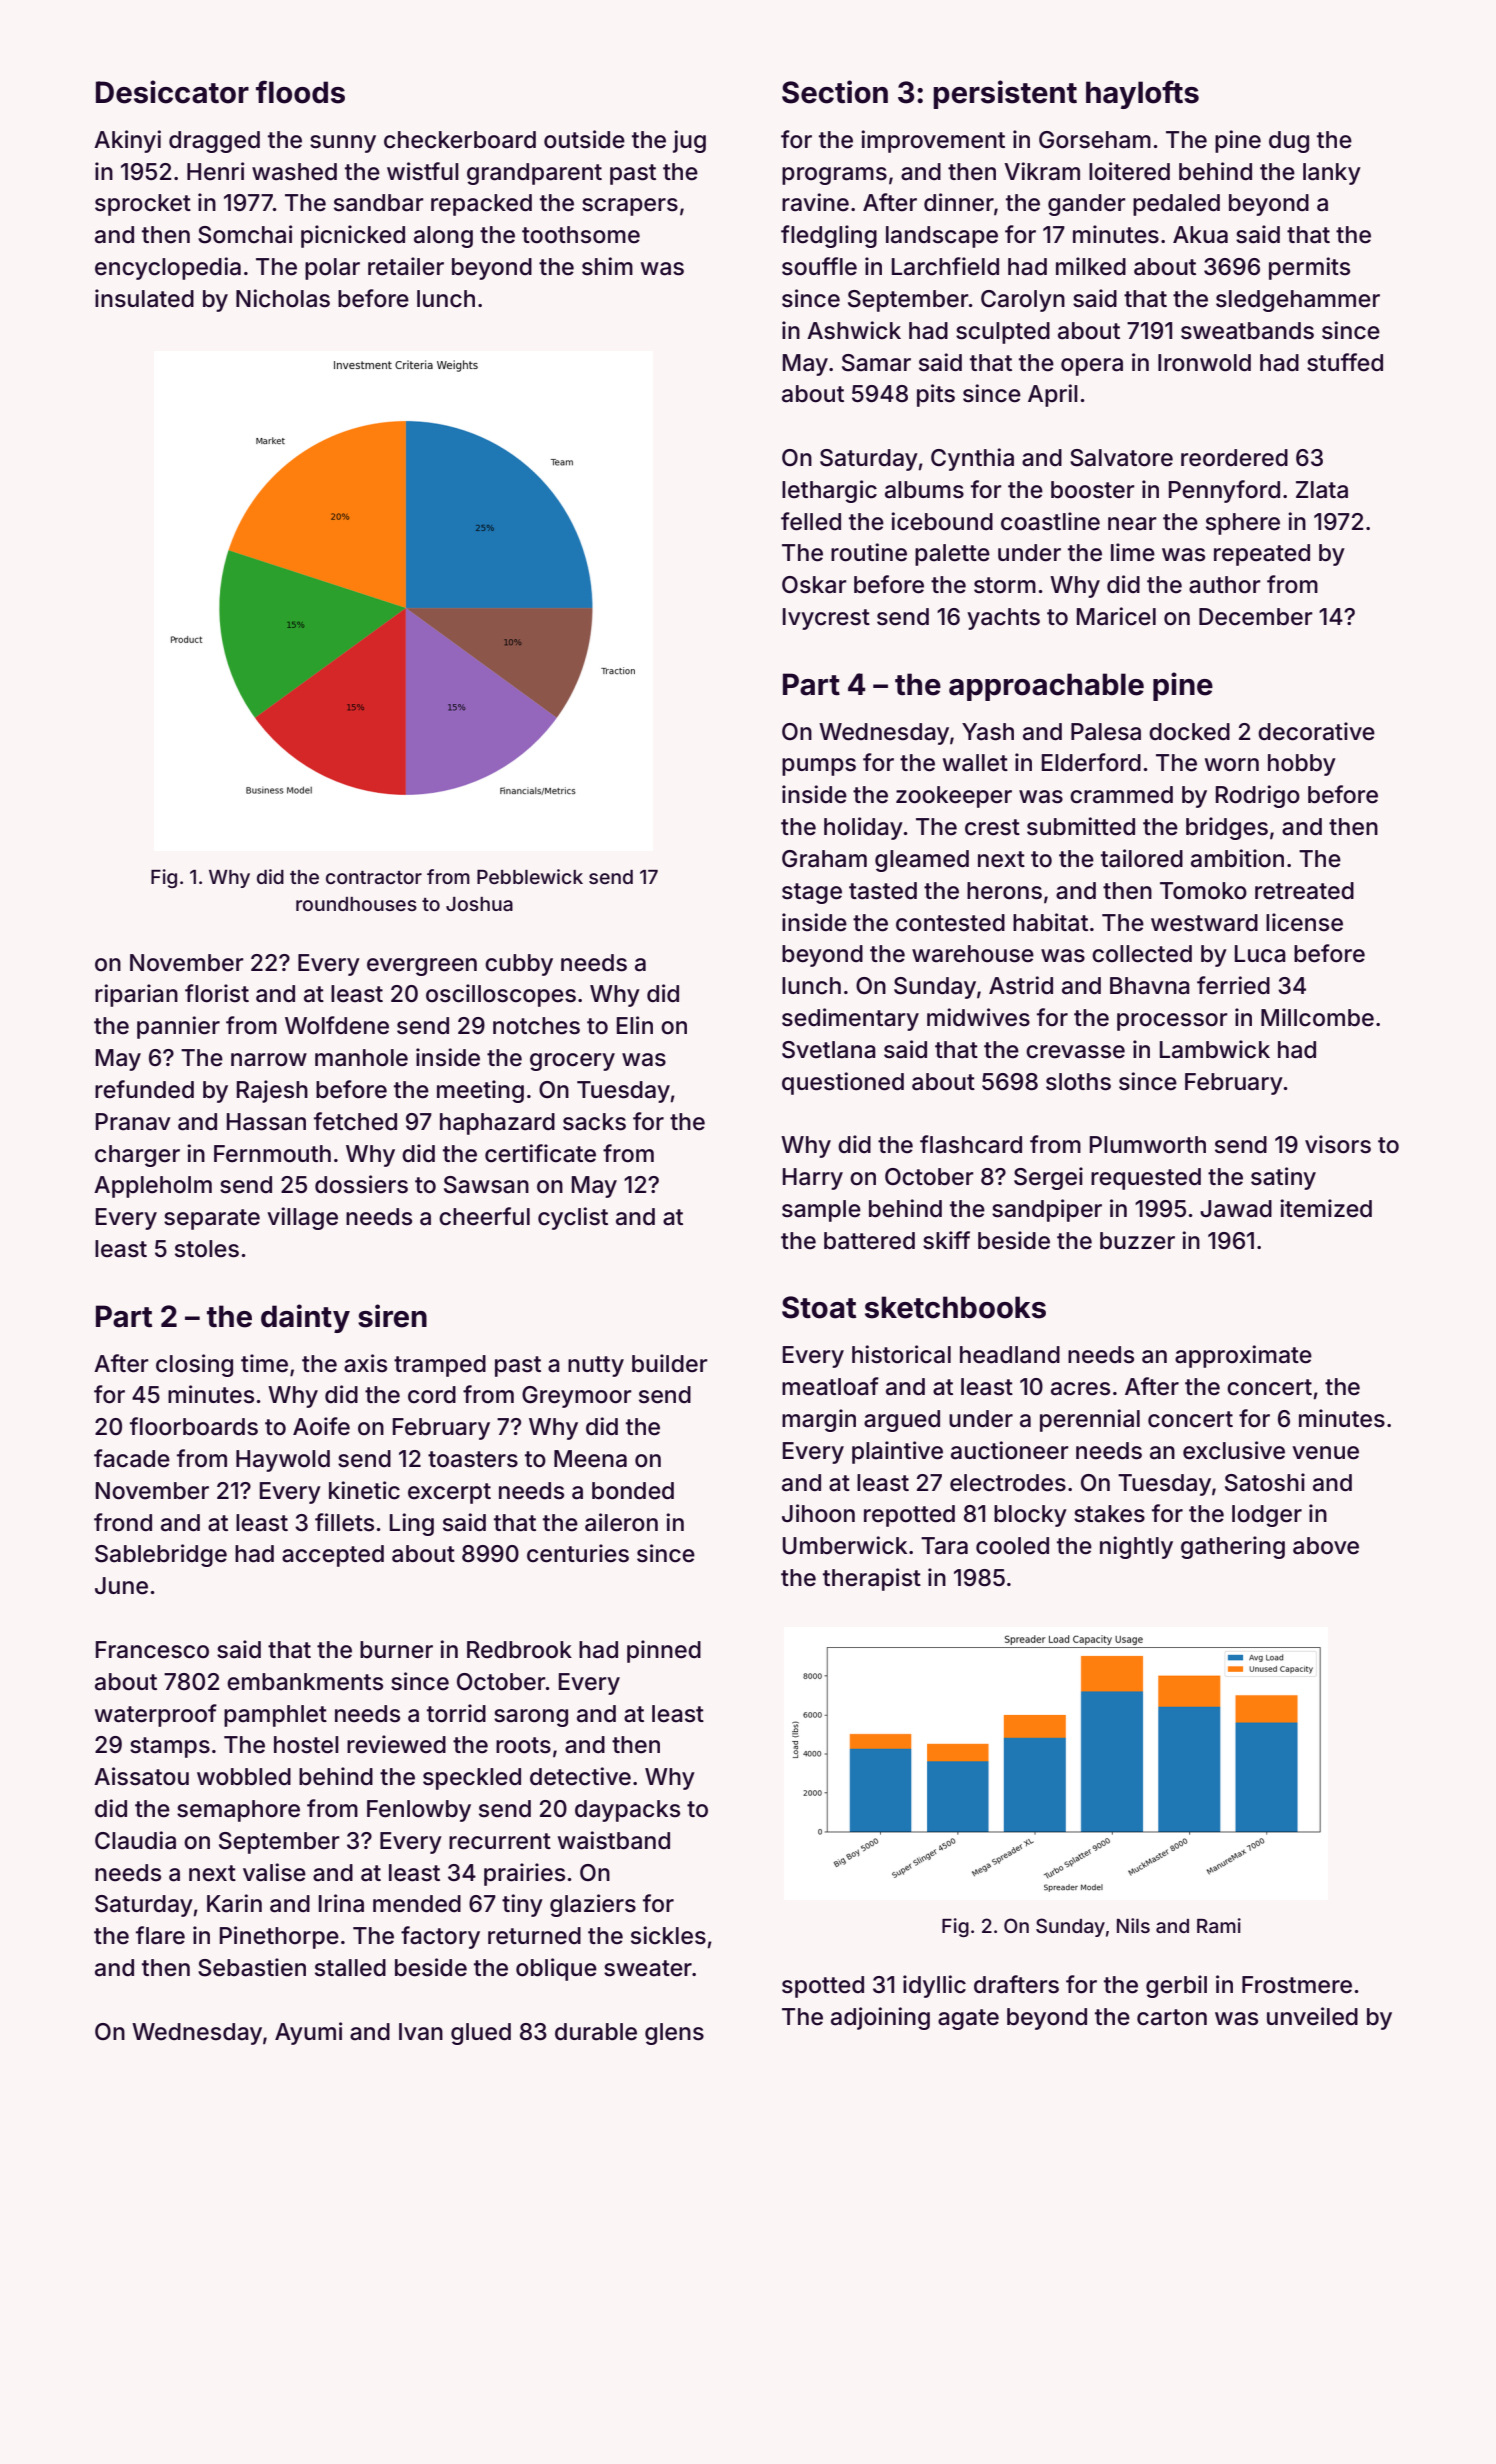  Describe the element at coordinates (1005, 94) in the page. I see `persistent` at that location.
